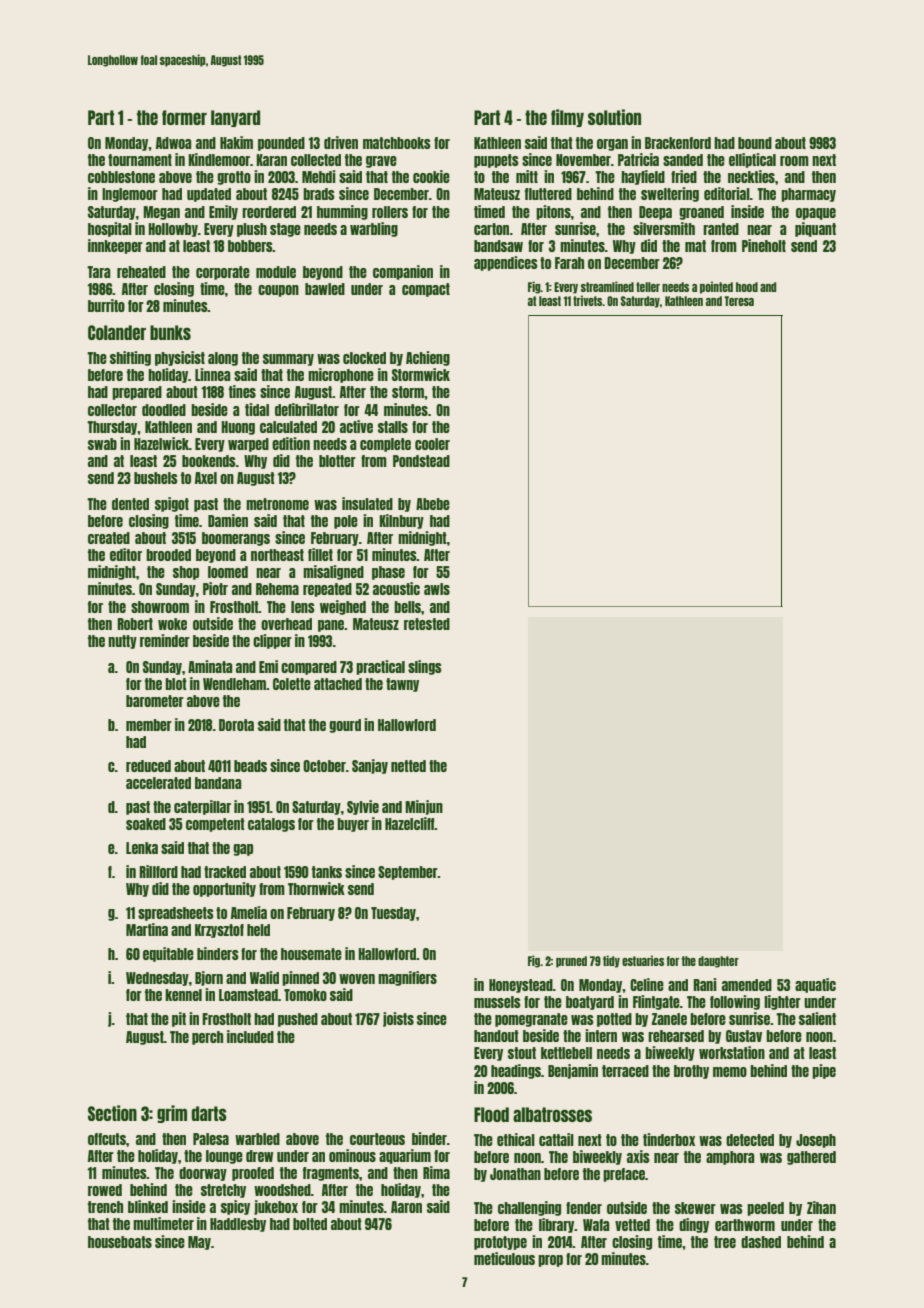 This image has height=1308, width=924. What do you see at coordinates (186, 573) in the image?
I see `shop` at bounding box center [186, 573].
